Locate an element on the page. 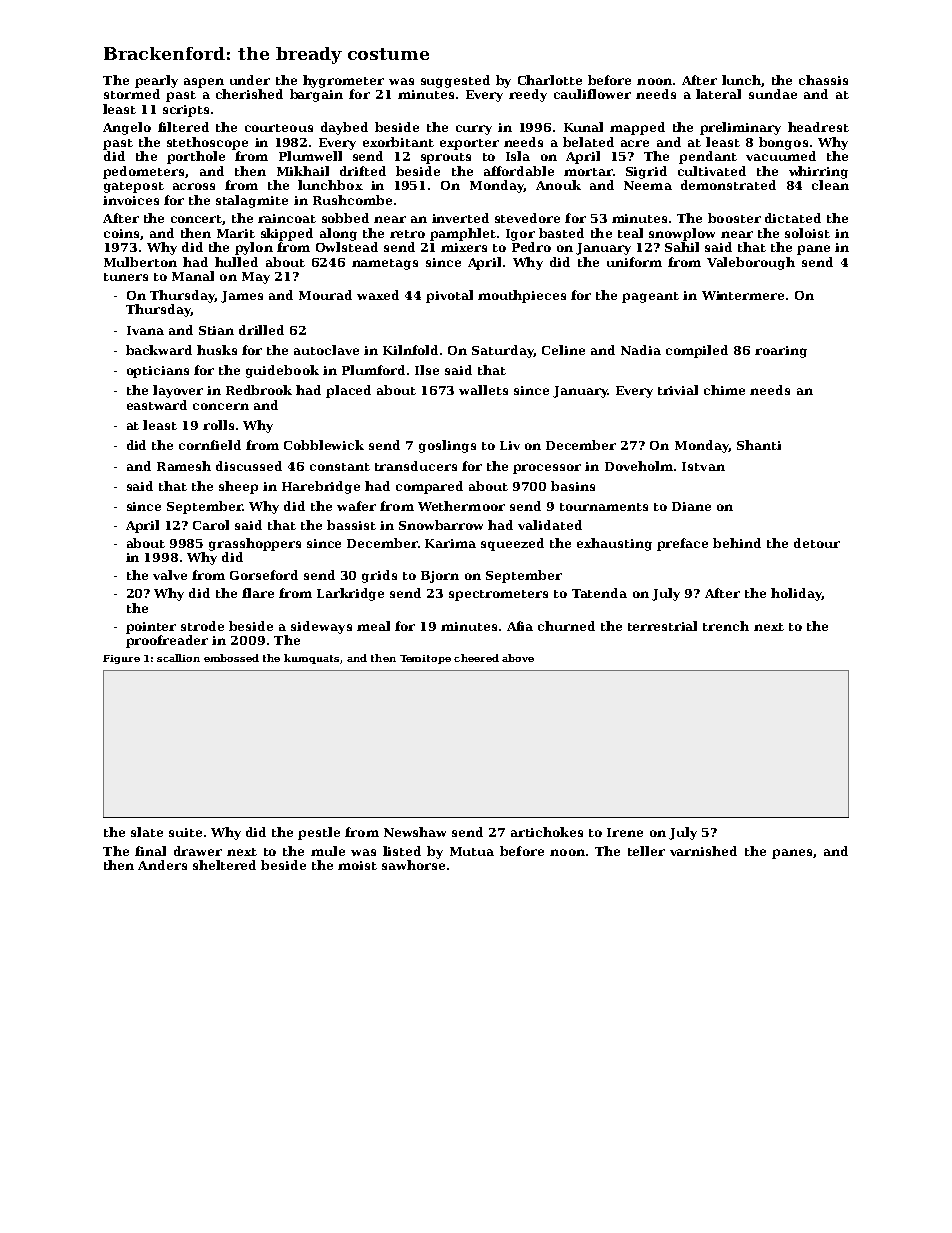 The width and height of the document is (952, 1233). Tatenda is located at coordinates (599, 593).
